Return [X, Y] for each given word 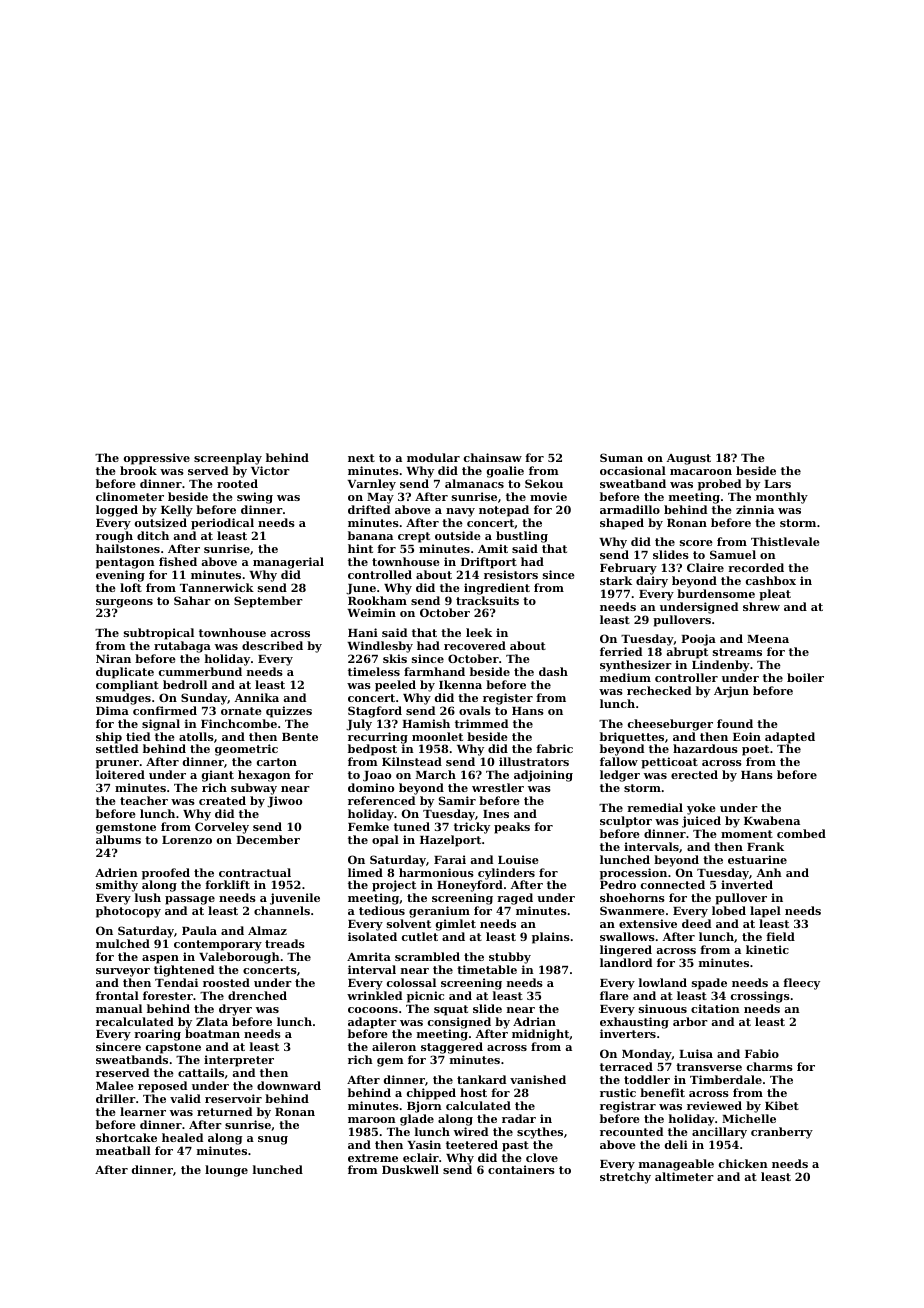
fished [178, 561]
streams [737, 652]
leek [479, 632]
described [272, 645]
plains [551, 938]
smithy [117, 886]
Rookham [377, 600]
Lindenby [721, 666]
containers [521, 1169]
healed [182, 1137]
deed [696, 923]
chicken [743, 1163]
